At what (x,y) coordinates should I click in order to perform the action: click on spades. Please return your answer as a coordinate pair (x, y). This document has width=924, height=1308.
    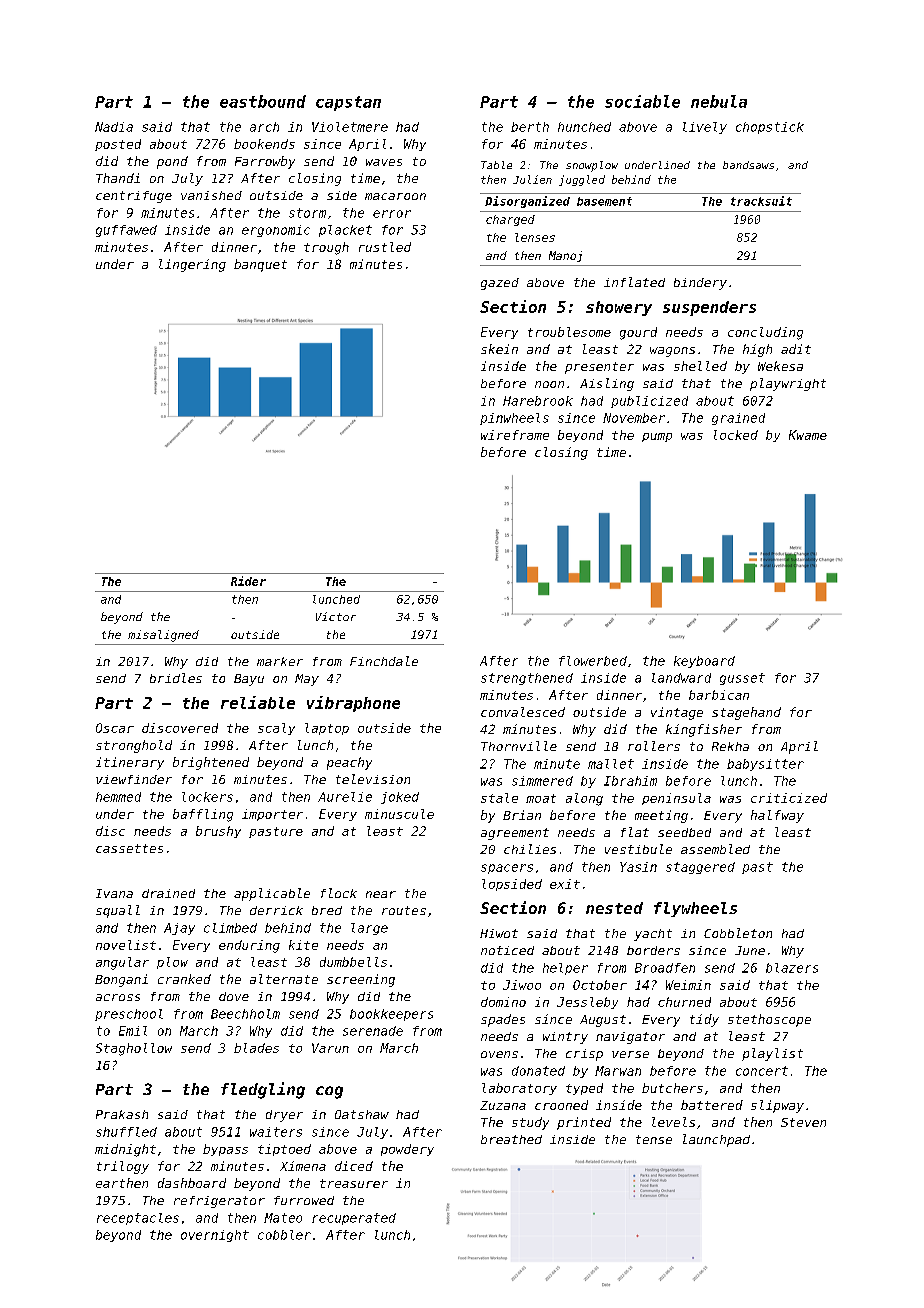
    Looking at the image, I should click on (503, 1020).
